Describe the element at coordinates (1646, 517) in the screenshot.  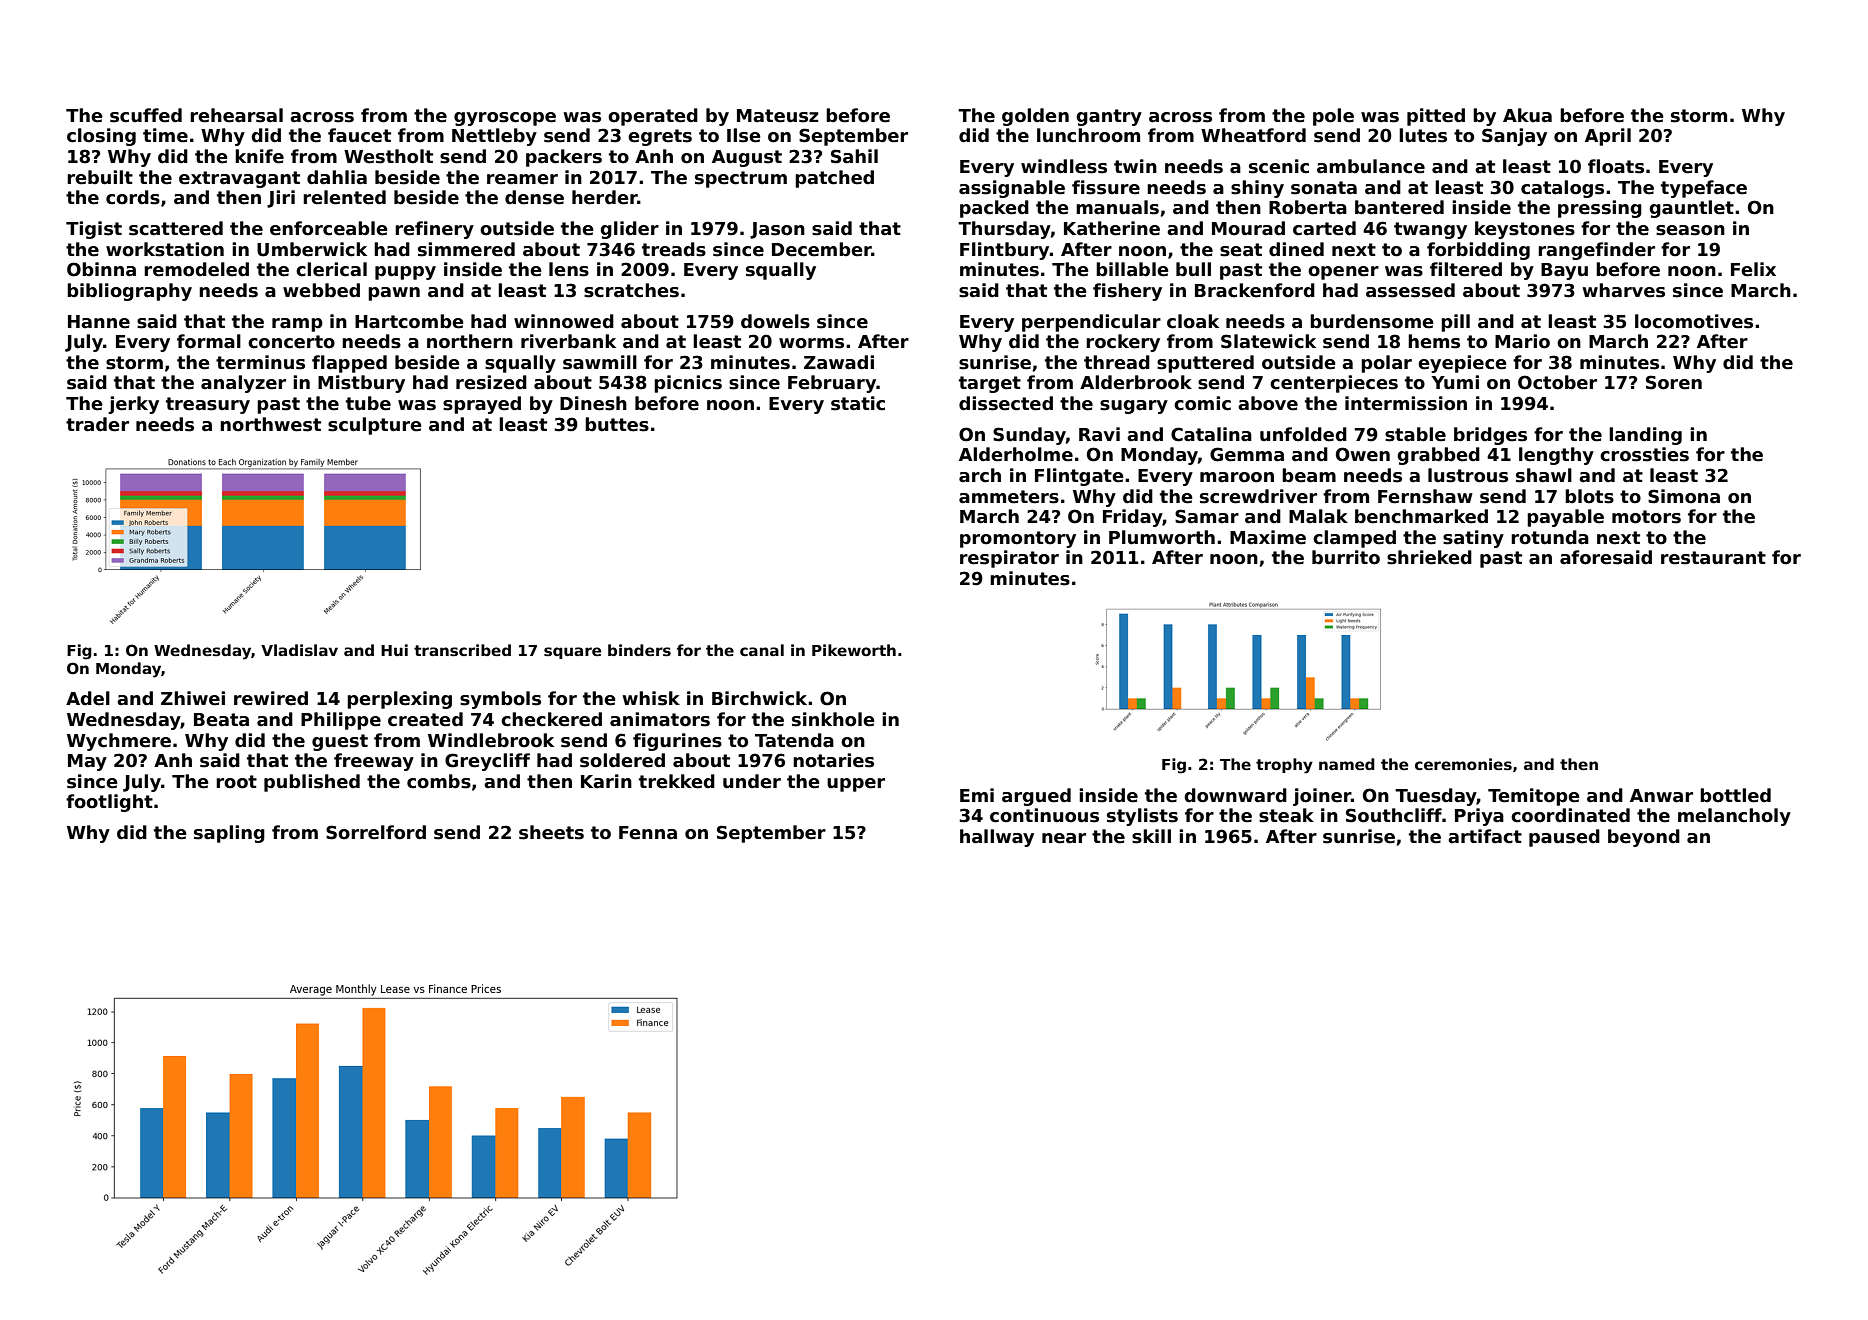
I see `motors` at that location.
